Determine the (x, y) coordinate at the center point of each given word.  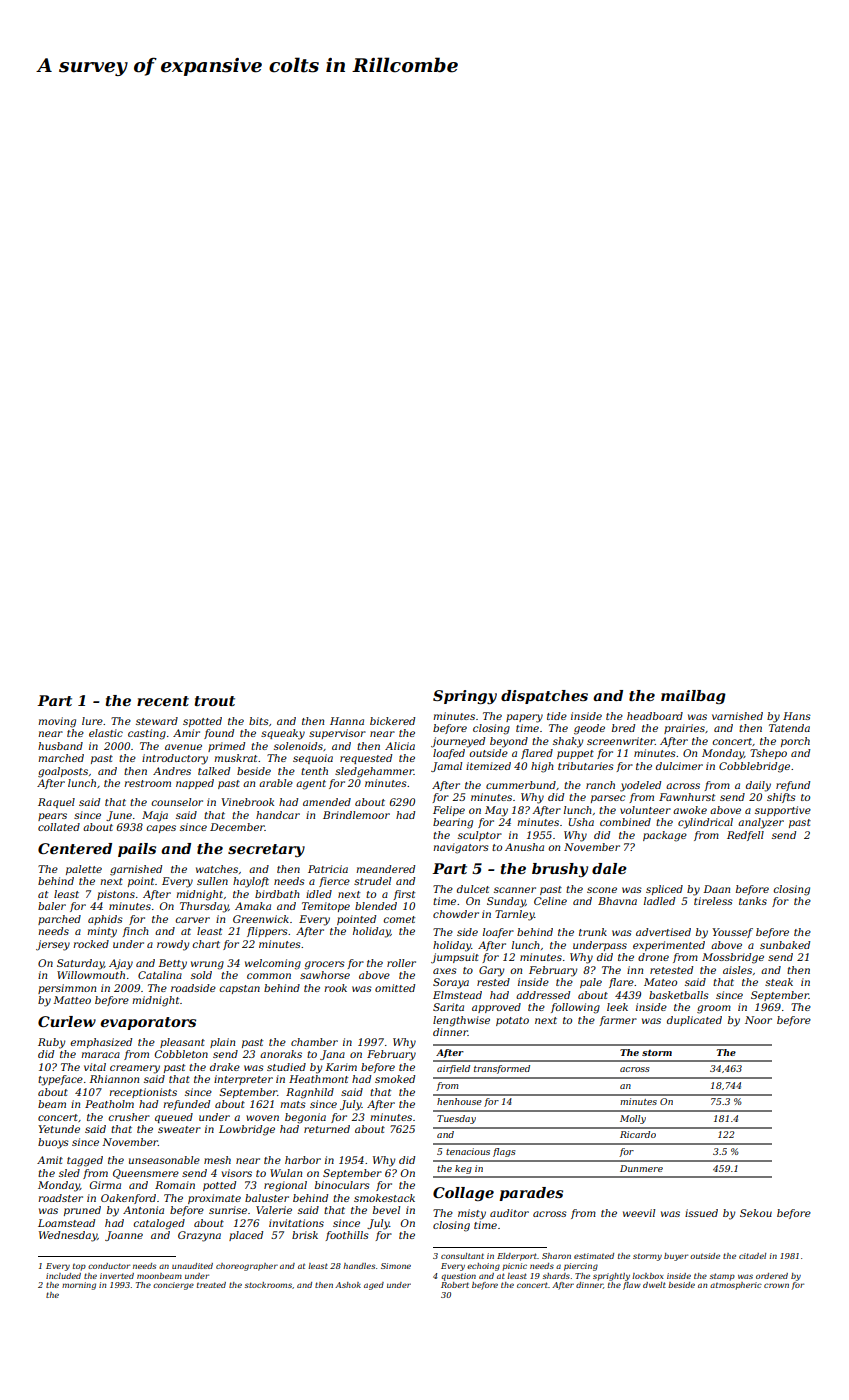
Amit (50, 1160)
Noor (758, 1020)
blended (376, 906)
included (63, 1276)
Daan (716, 889)
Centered (75, 848)
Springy (465, 697)
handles (359, 1266)
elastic (106, 733)
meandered (385, 869)
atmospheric (736, 1286)
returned (327, 1129)
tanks (753, 901)
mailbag (693, 697)
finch (135, 932)
